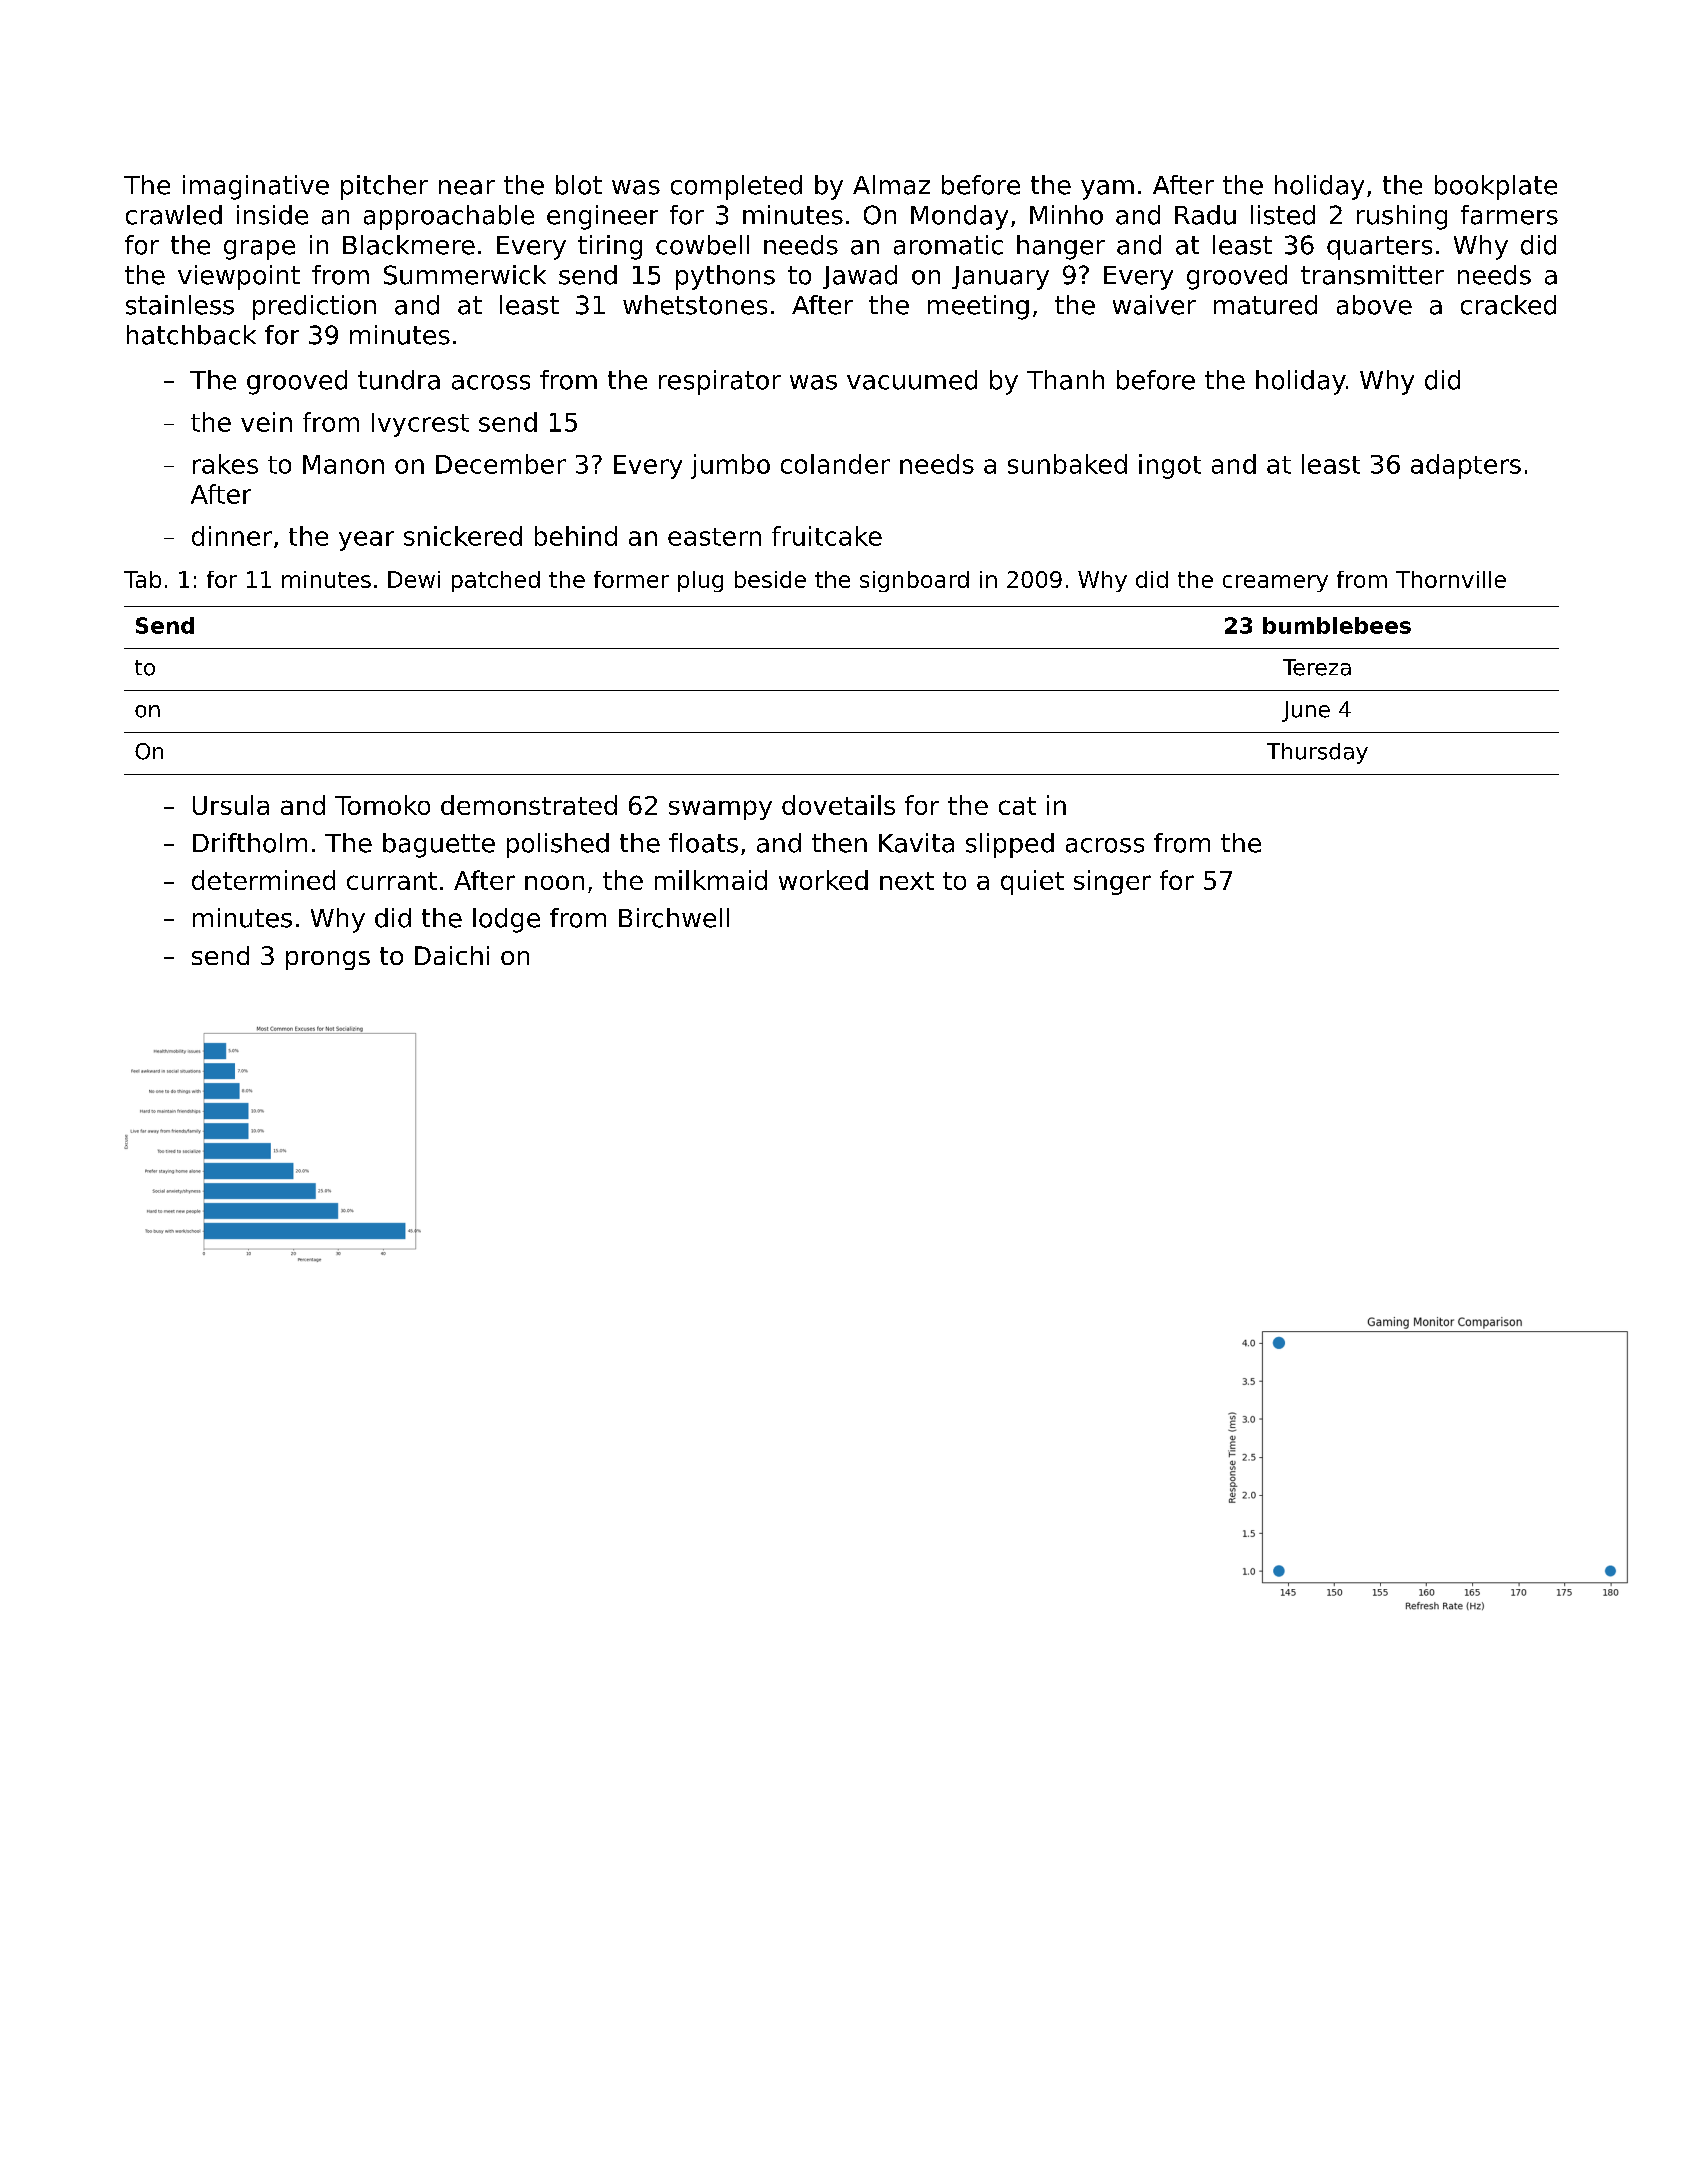 The image size is (1683, 2178). What do you see at coordinates (420, 425) in the image?
I see `Ivycrest` at bounding box center [420, 425].
